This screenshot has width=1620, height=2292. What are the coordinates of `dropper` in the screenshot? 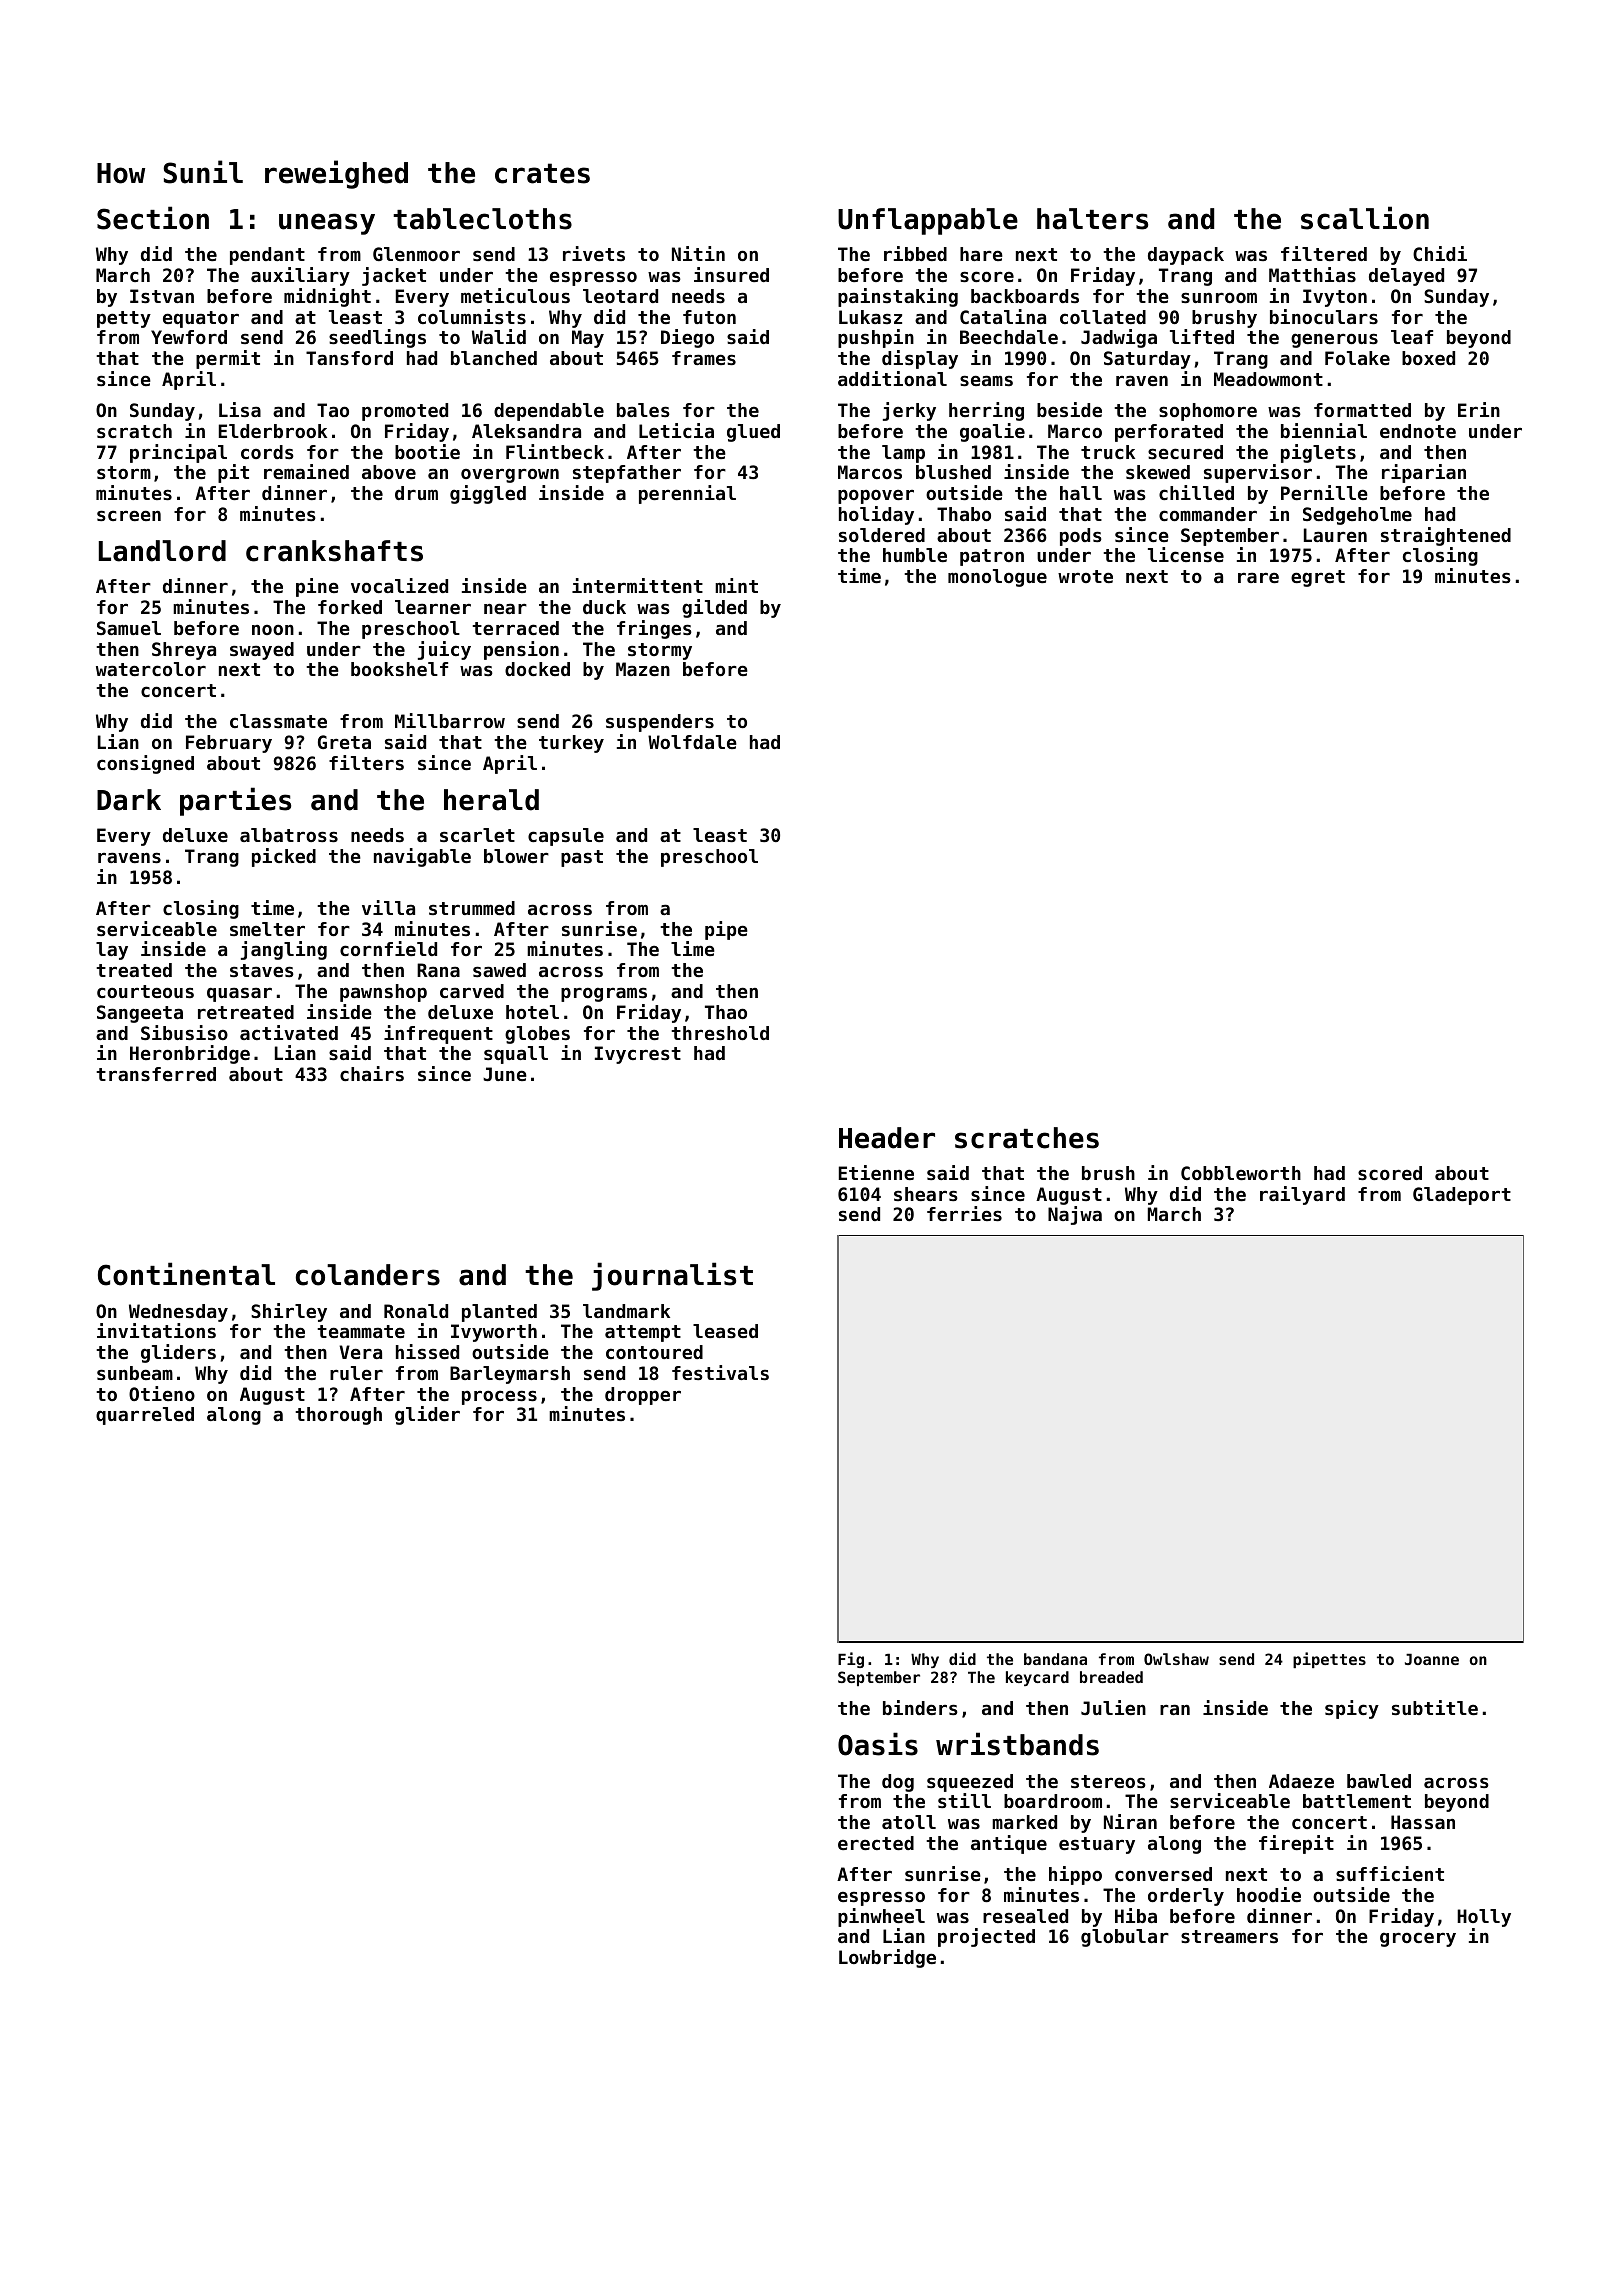 It's located at (643, 1396).
